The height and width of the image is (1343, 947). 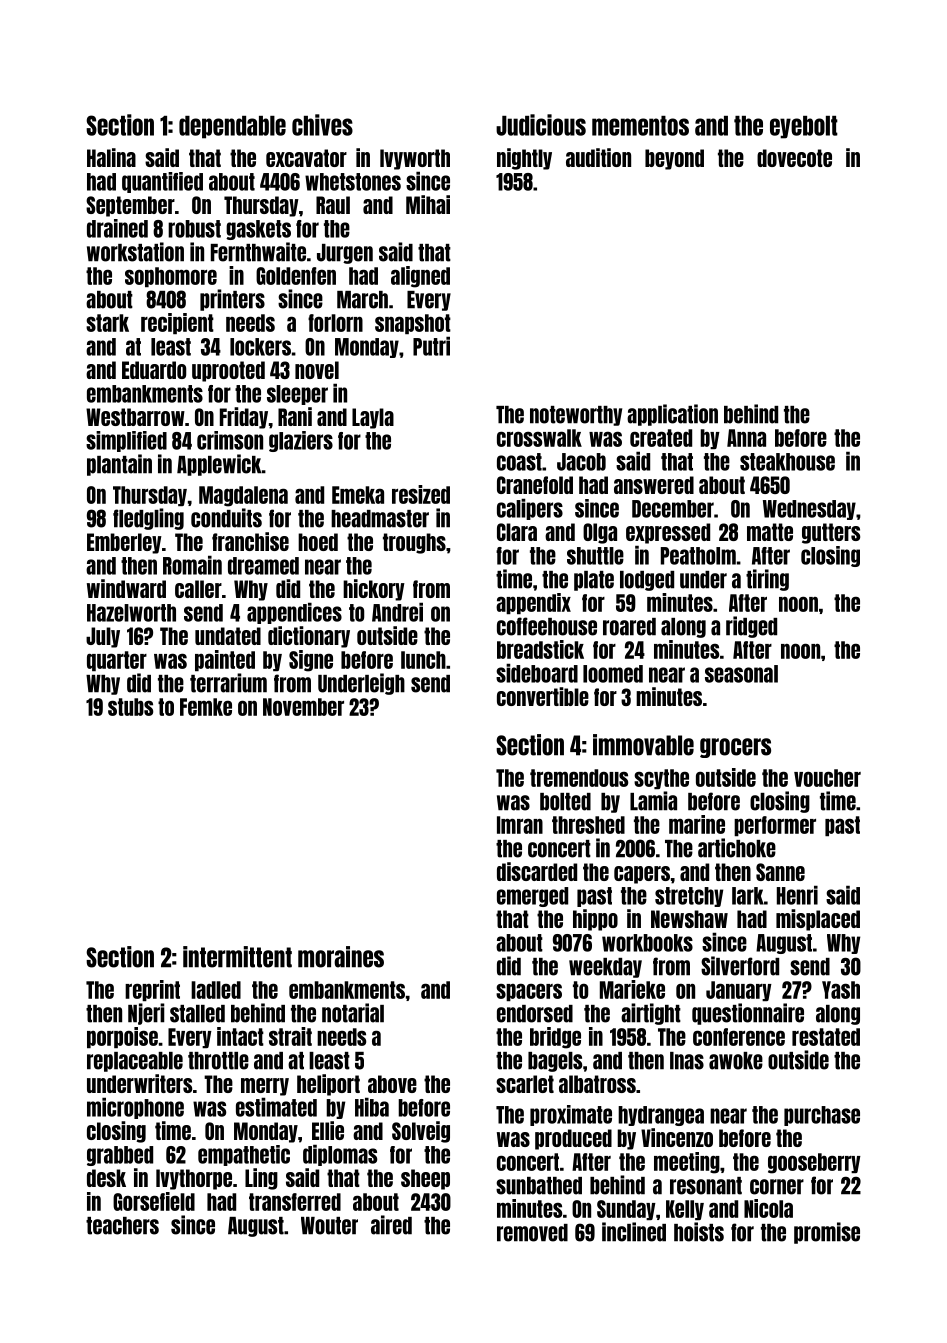 What do you see at coordinates (532, 1233) in the image?
I see `removed` at bounding box center [532, 1233].
